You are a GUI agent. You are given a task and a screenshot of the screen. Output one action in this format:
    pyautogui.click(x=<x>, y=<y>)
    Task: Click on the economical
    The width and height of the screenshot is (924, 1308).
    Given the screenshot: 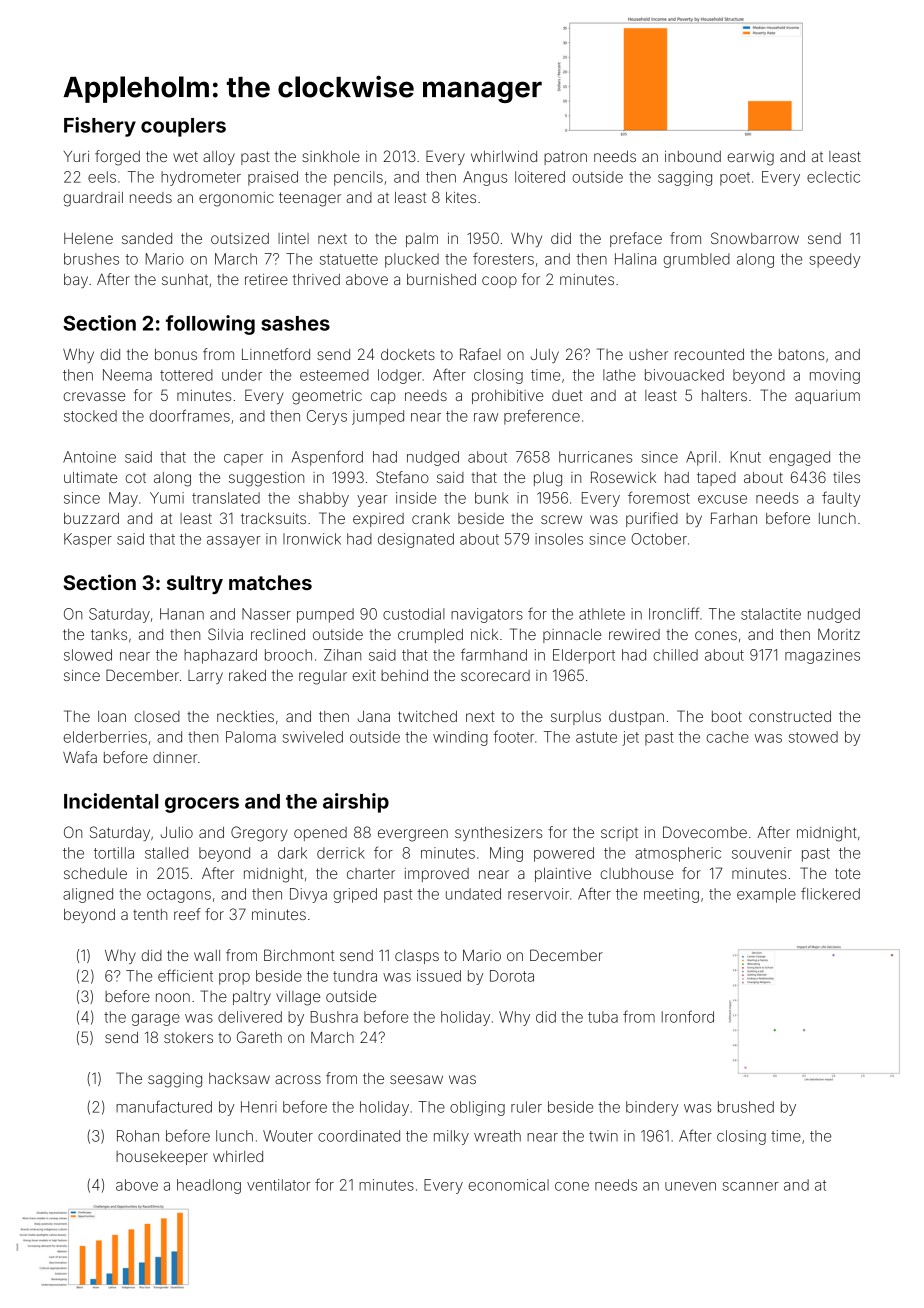 What is the action you would take?
    pyautogui.click(x=508, y=1185)
